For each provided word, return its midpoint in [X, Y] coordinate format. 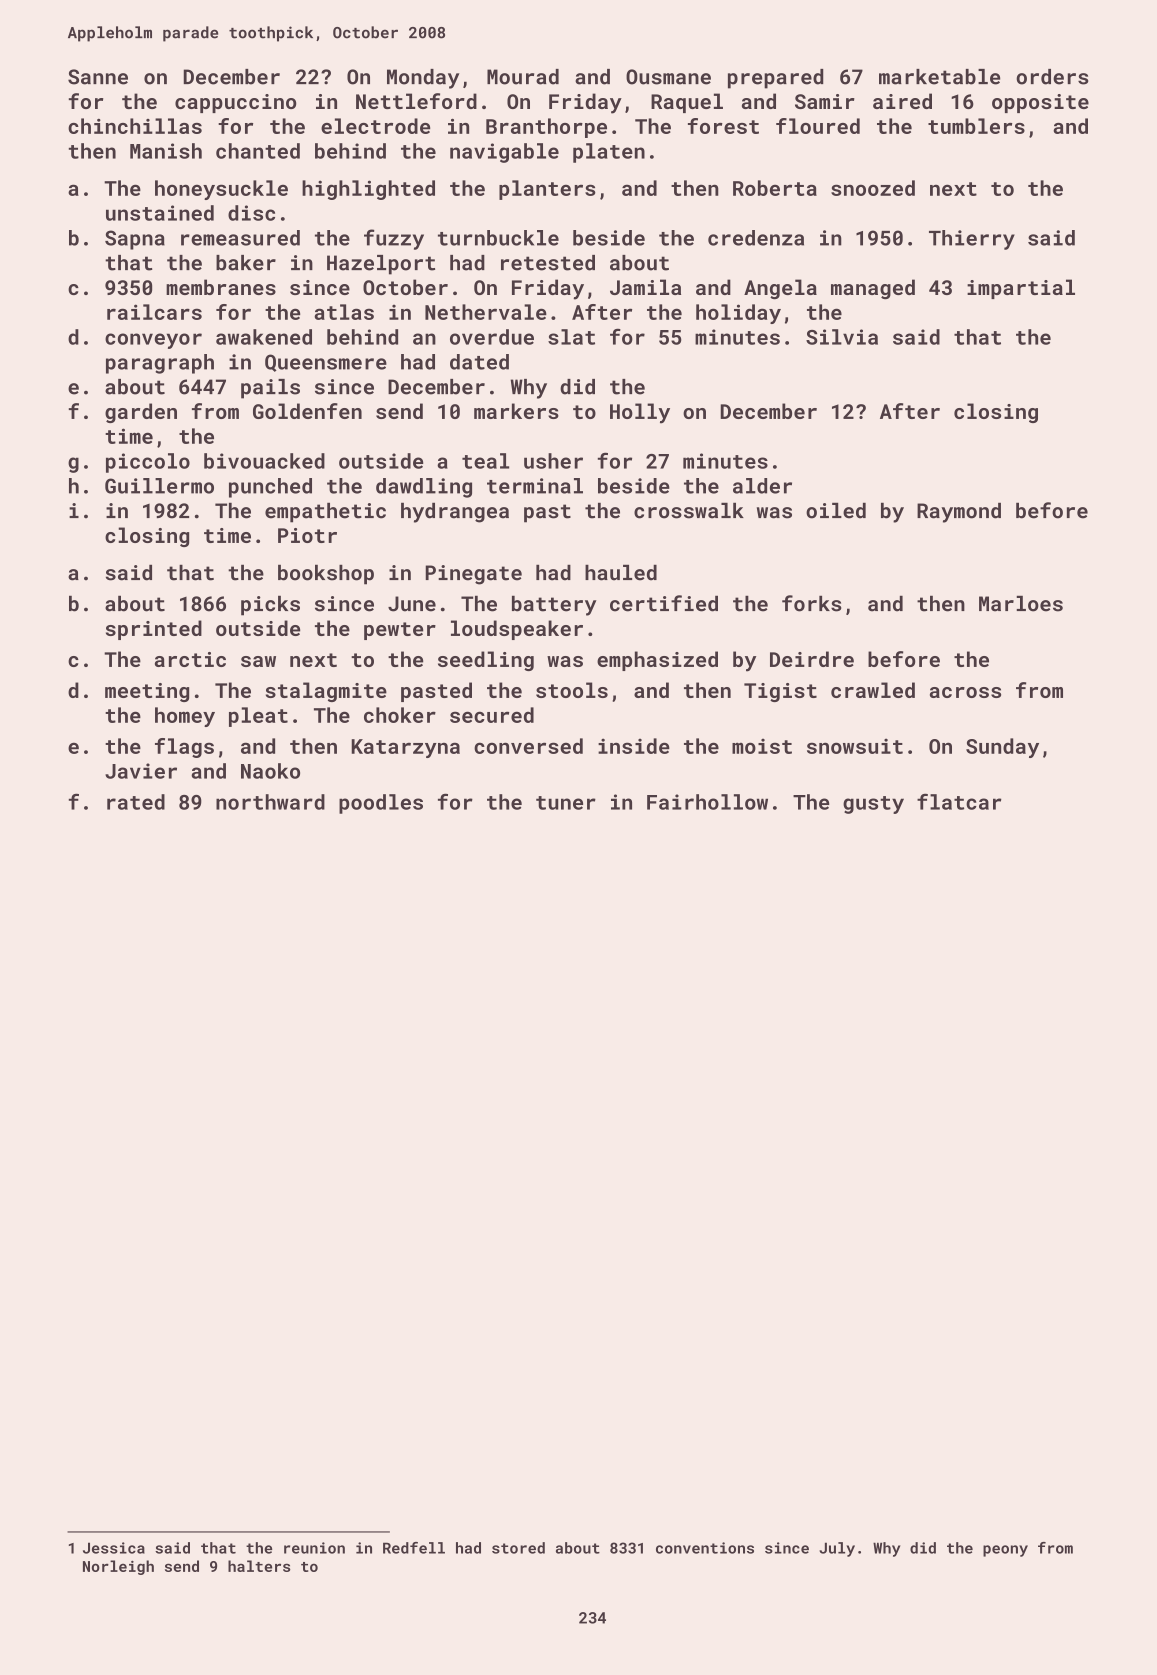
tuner [566, 803]
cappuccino [235, 103]
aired [902, 101]
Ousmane [668, 77]
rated [136, 802]
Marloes [1021, 604]
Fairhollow [707, 802]
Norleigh [118, 1567]
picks [270, 606]
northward [270, 802]
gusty [873, 805]
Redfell [414, 1548]
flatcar [959, 802]
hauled [621, 573]
